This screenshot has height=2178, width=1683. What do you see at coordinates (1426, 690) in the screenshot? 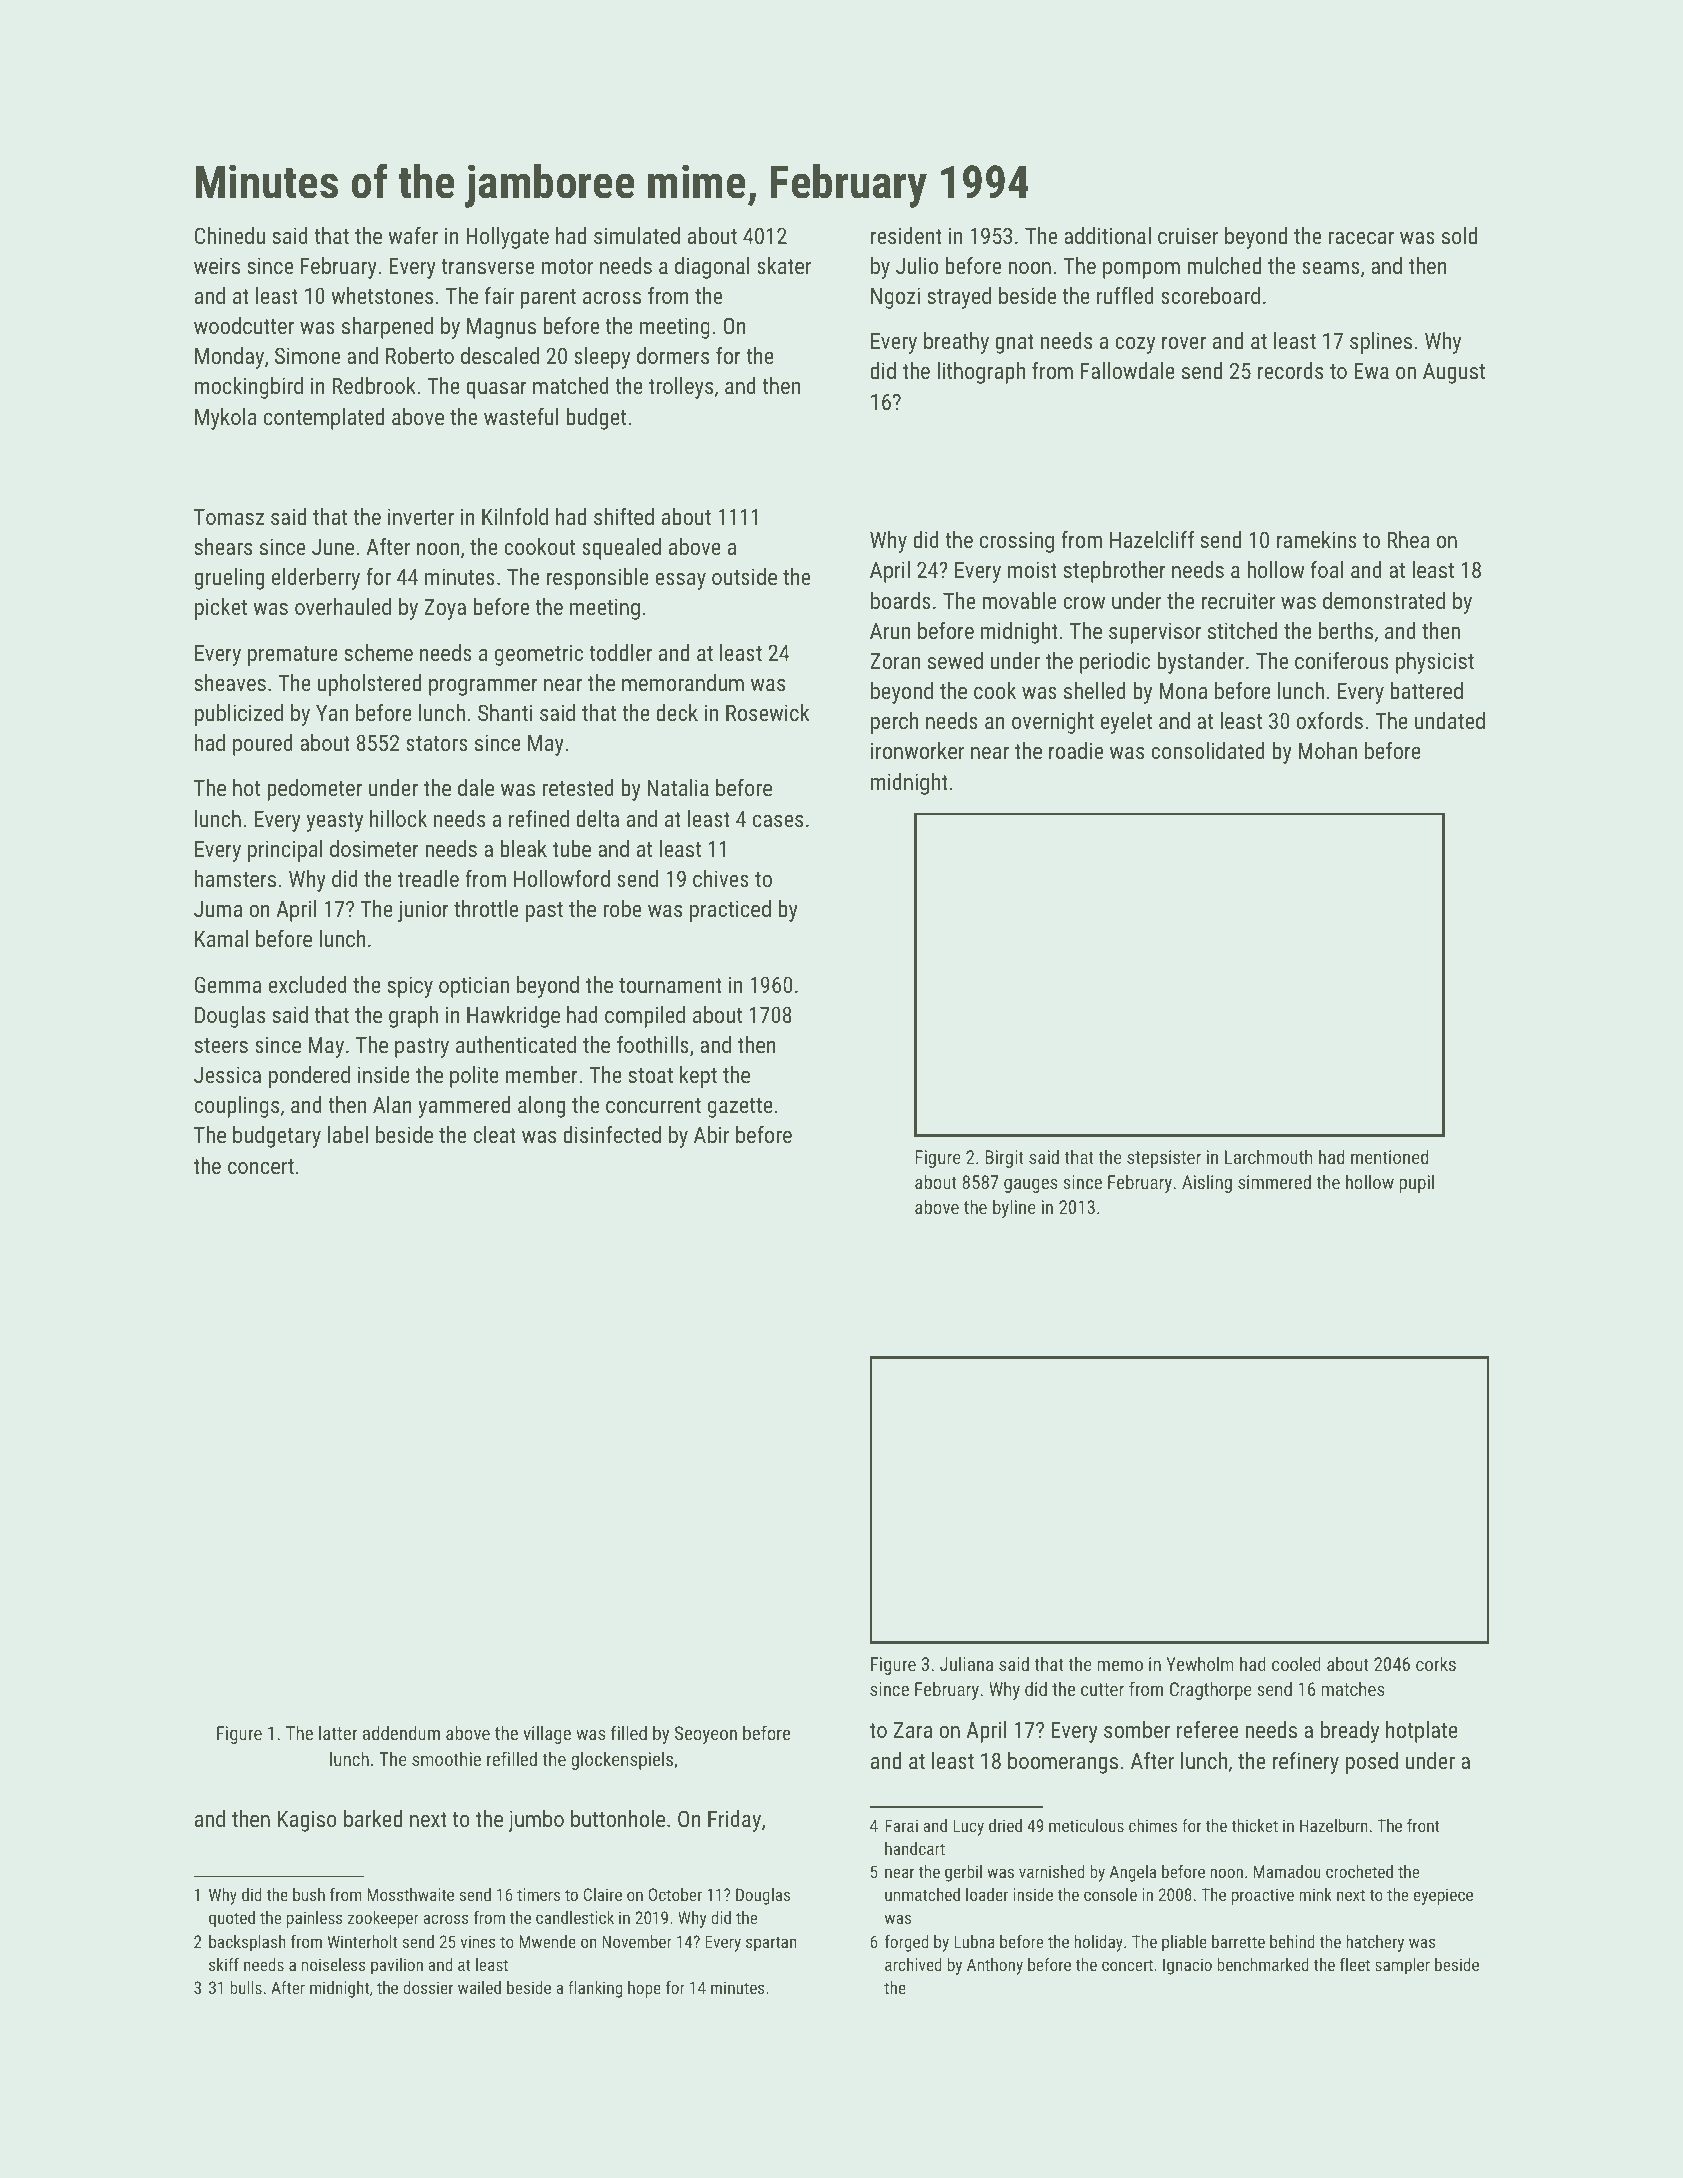
I see `battered` at bounding box center [1426, 690].
